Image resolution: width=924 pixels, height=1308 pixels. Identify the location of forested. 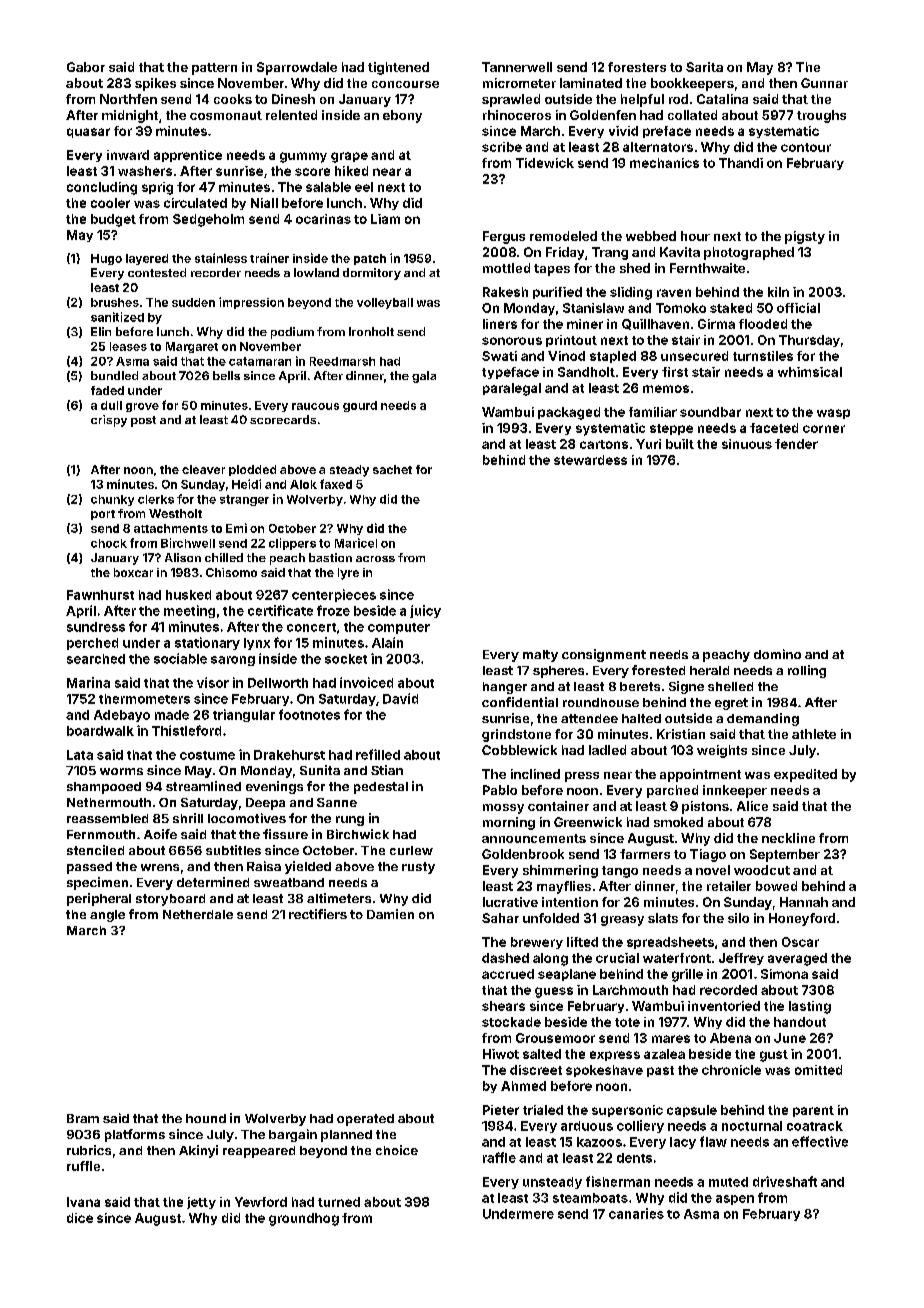
(658, 670).
